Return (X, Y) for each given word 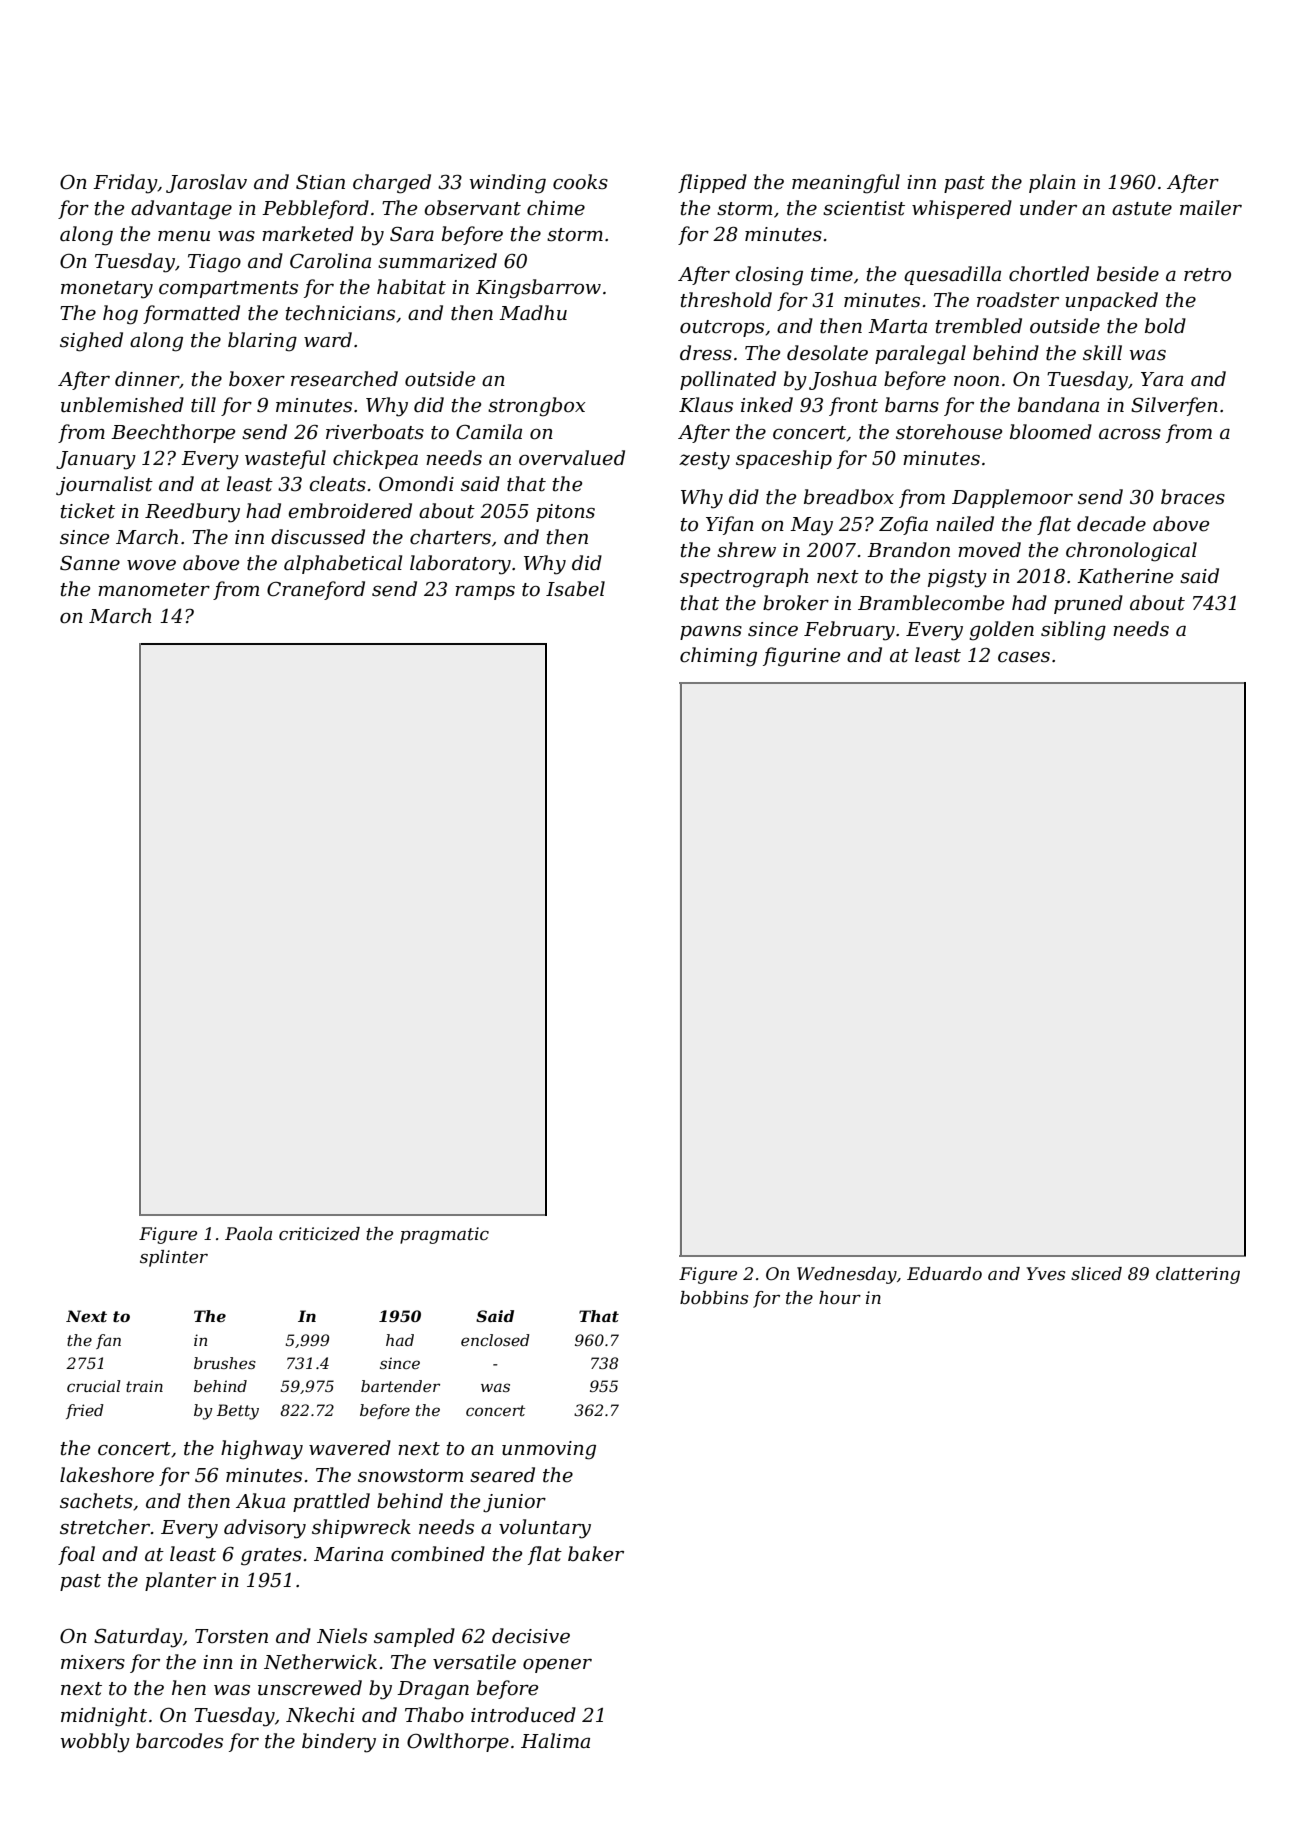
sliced (1096, 1274)
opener (557, 1666)
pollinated (728, 380)
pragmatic (444, 1235)
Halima (555, 1741)
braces (1193, 497)
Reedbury (192, 513)
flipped (712, 183)
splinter (174, 1258)
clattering (1198, 1275)
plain (1052, 183)
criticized (319, 1234)
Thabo (434, 1715)
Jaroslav (206, 183)
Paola (248, 1233)
